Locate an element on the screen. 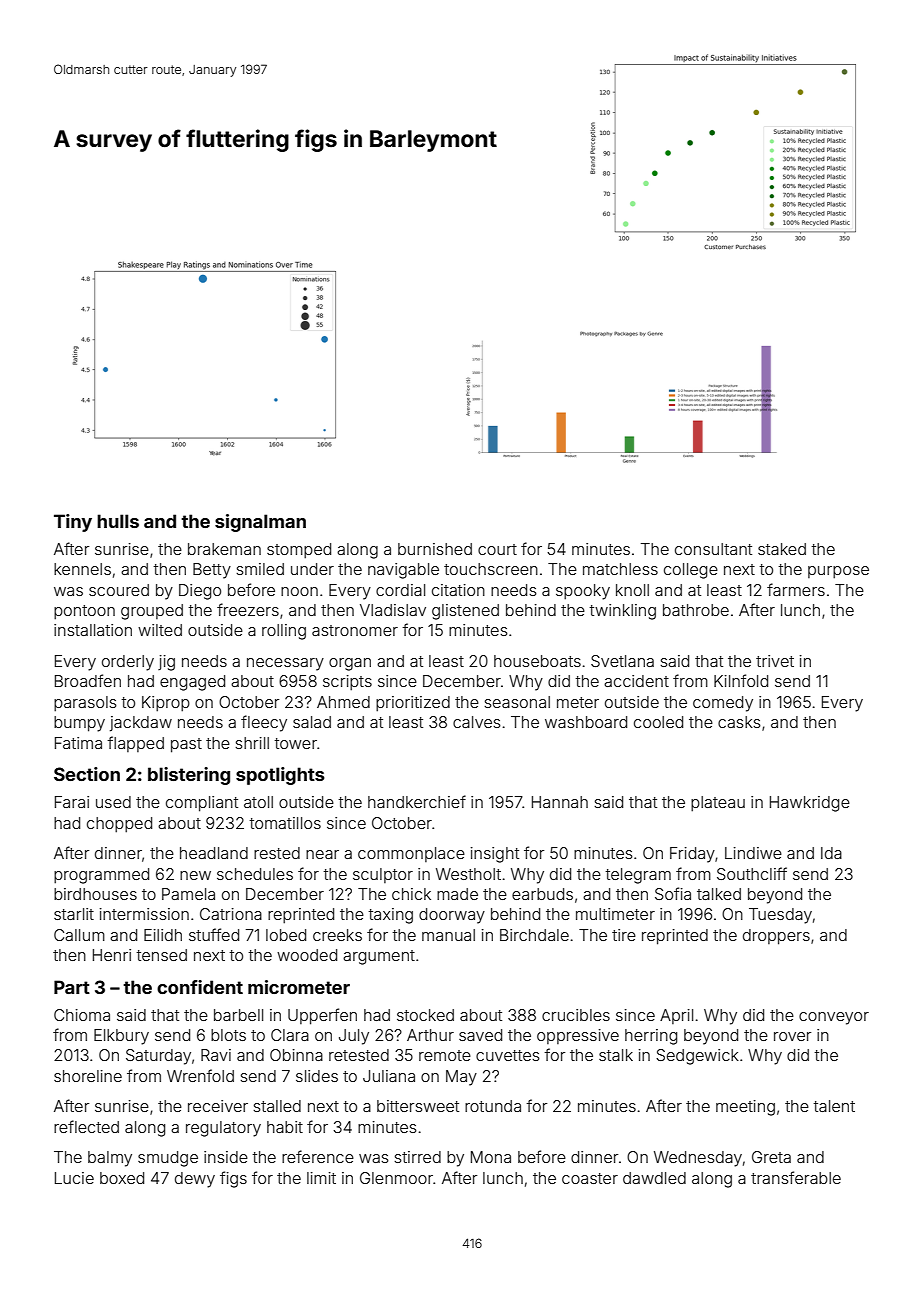  boxed is located at coordinates (122, 1178).
